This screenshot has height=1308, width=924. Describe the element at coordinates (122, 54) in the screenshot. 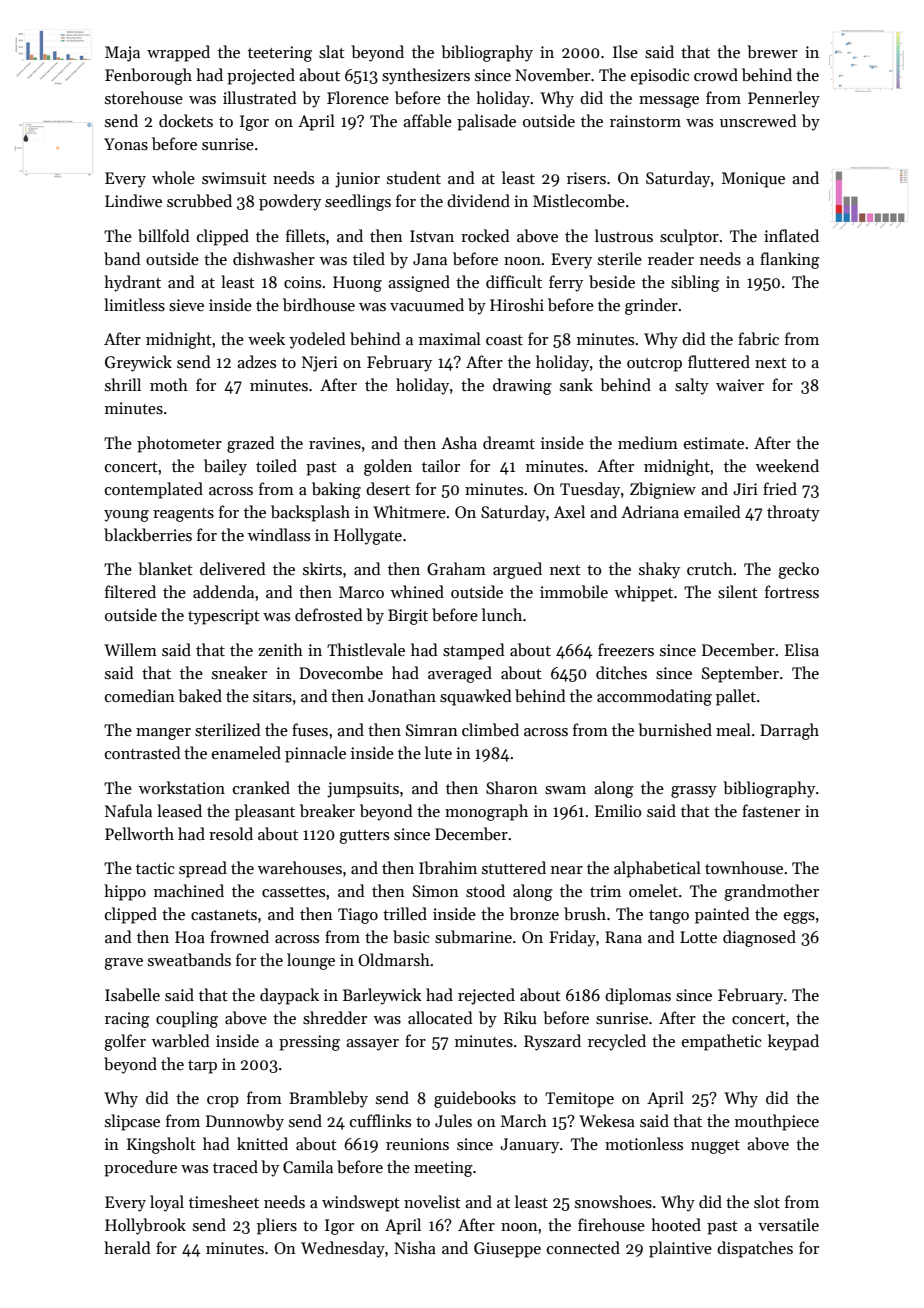

I see `Maja` at that location.
